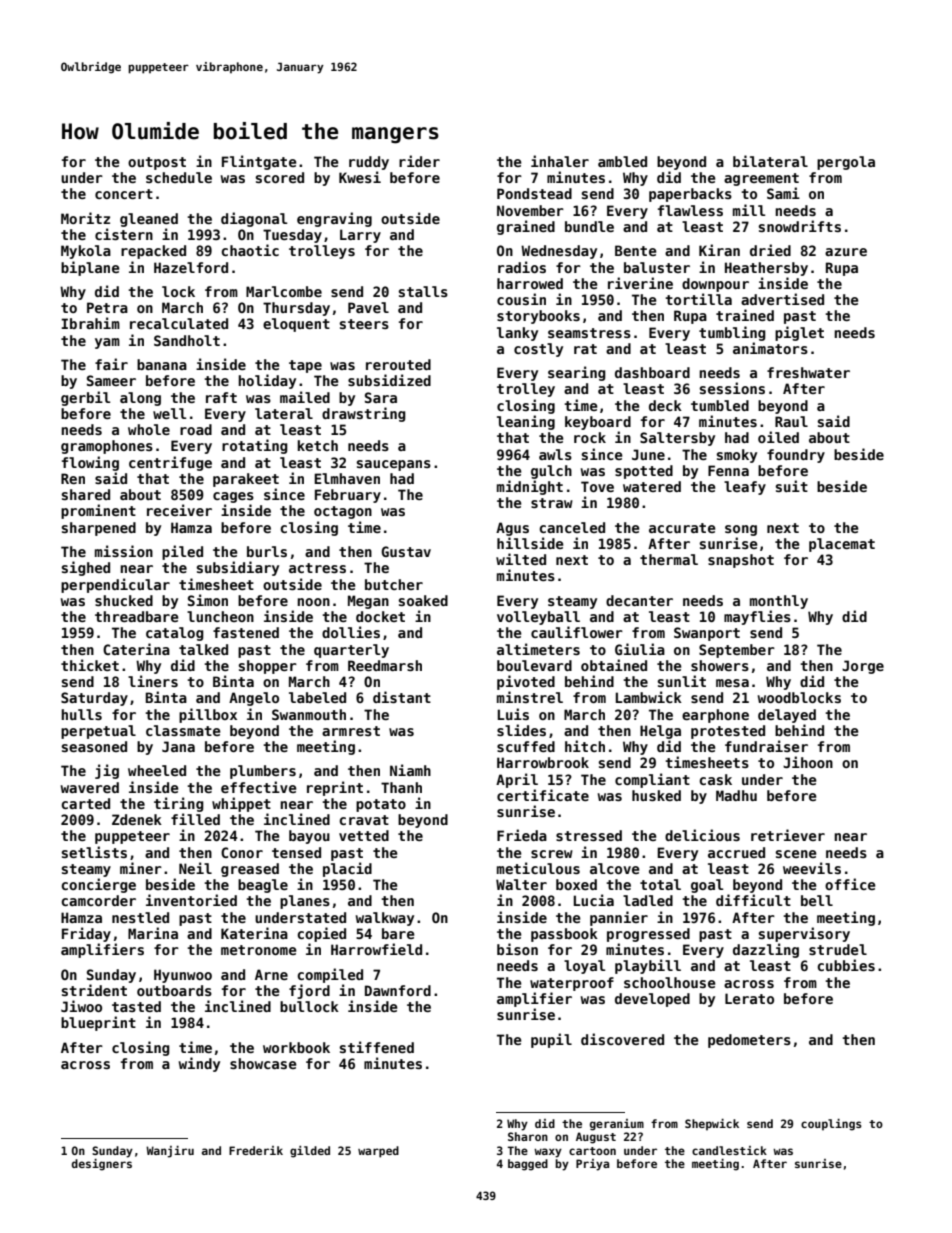  What do you see at coordinates (622, 161) in the screenshot?
I see `ambled` at bounding box center [622, 161].
